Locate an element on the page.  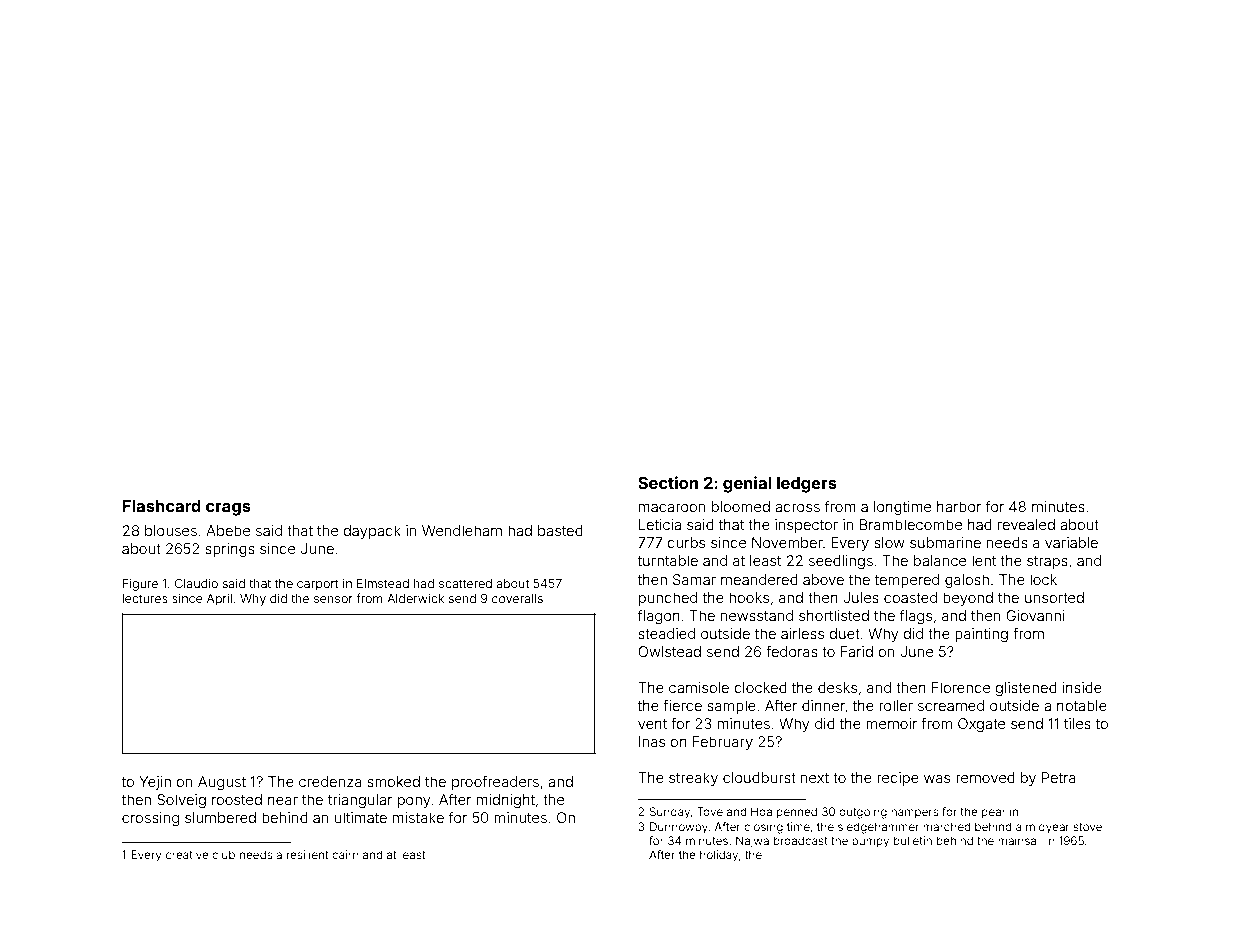
sledgehammer is located at coordinates (878, 828).
